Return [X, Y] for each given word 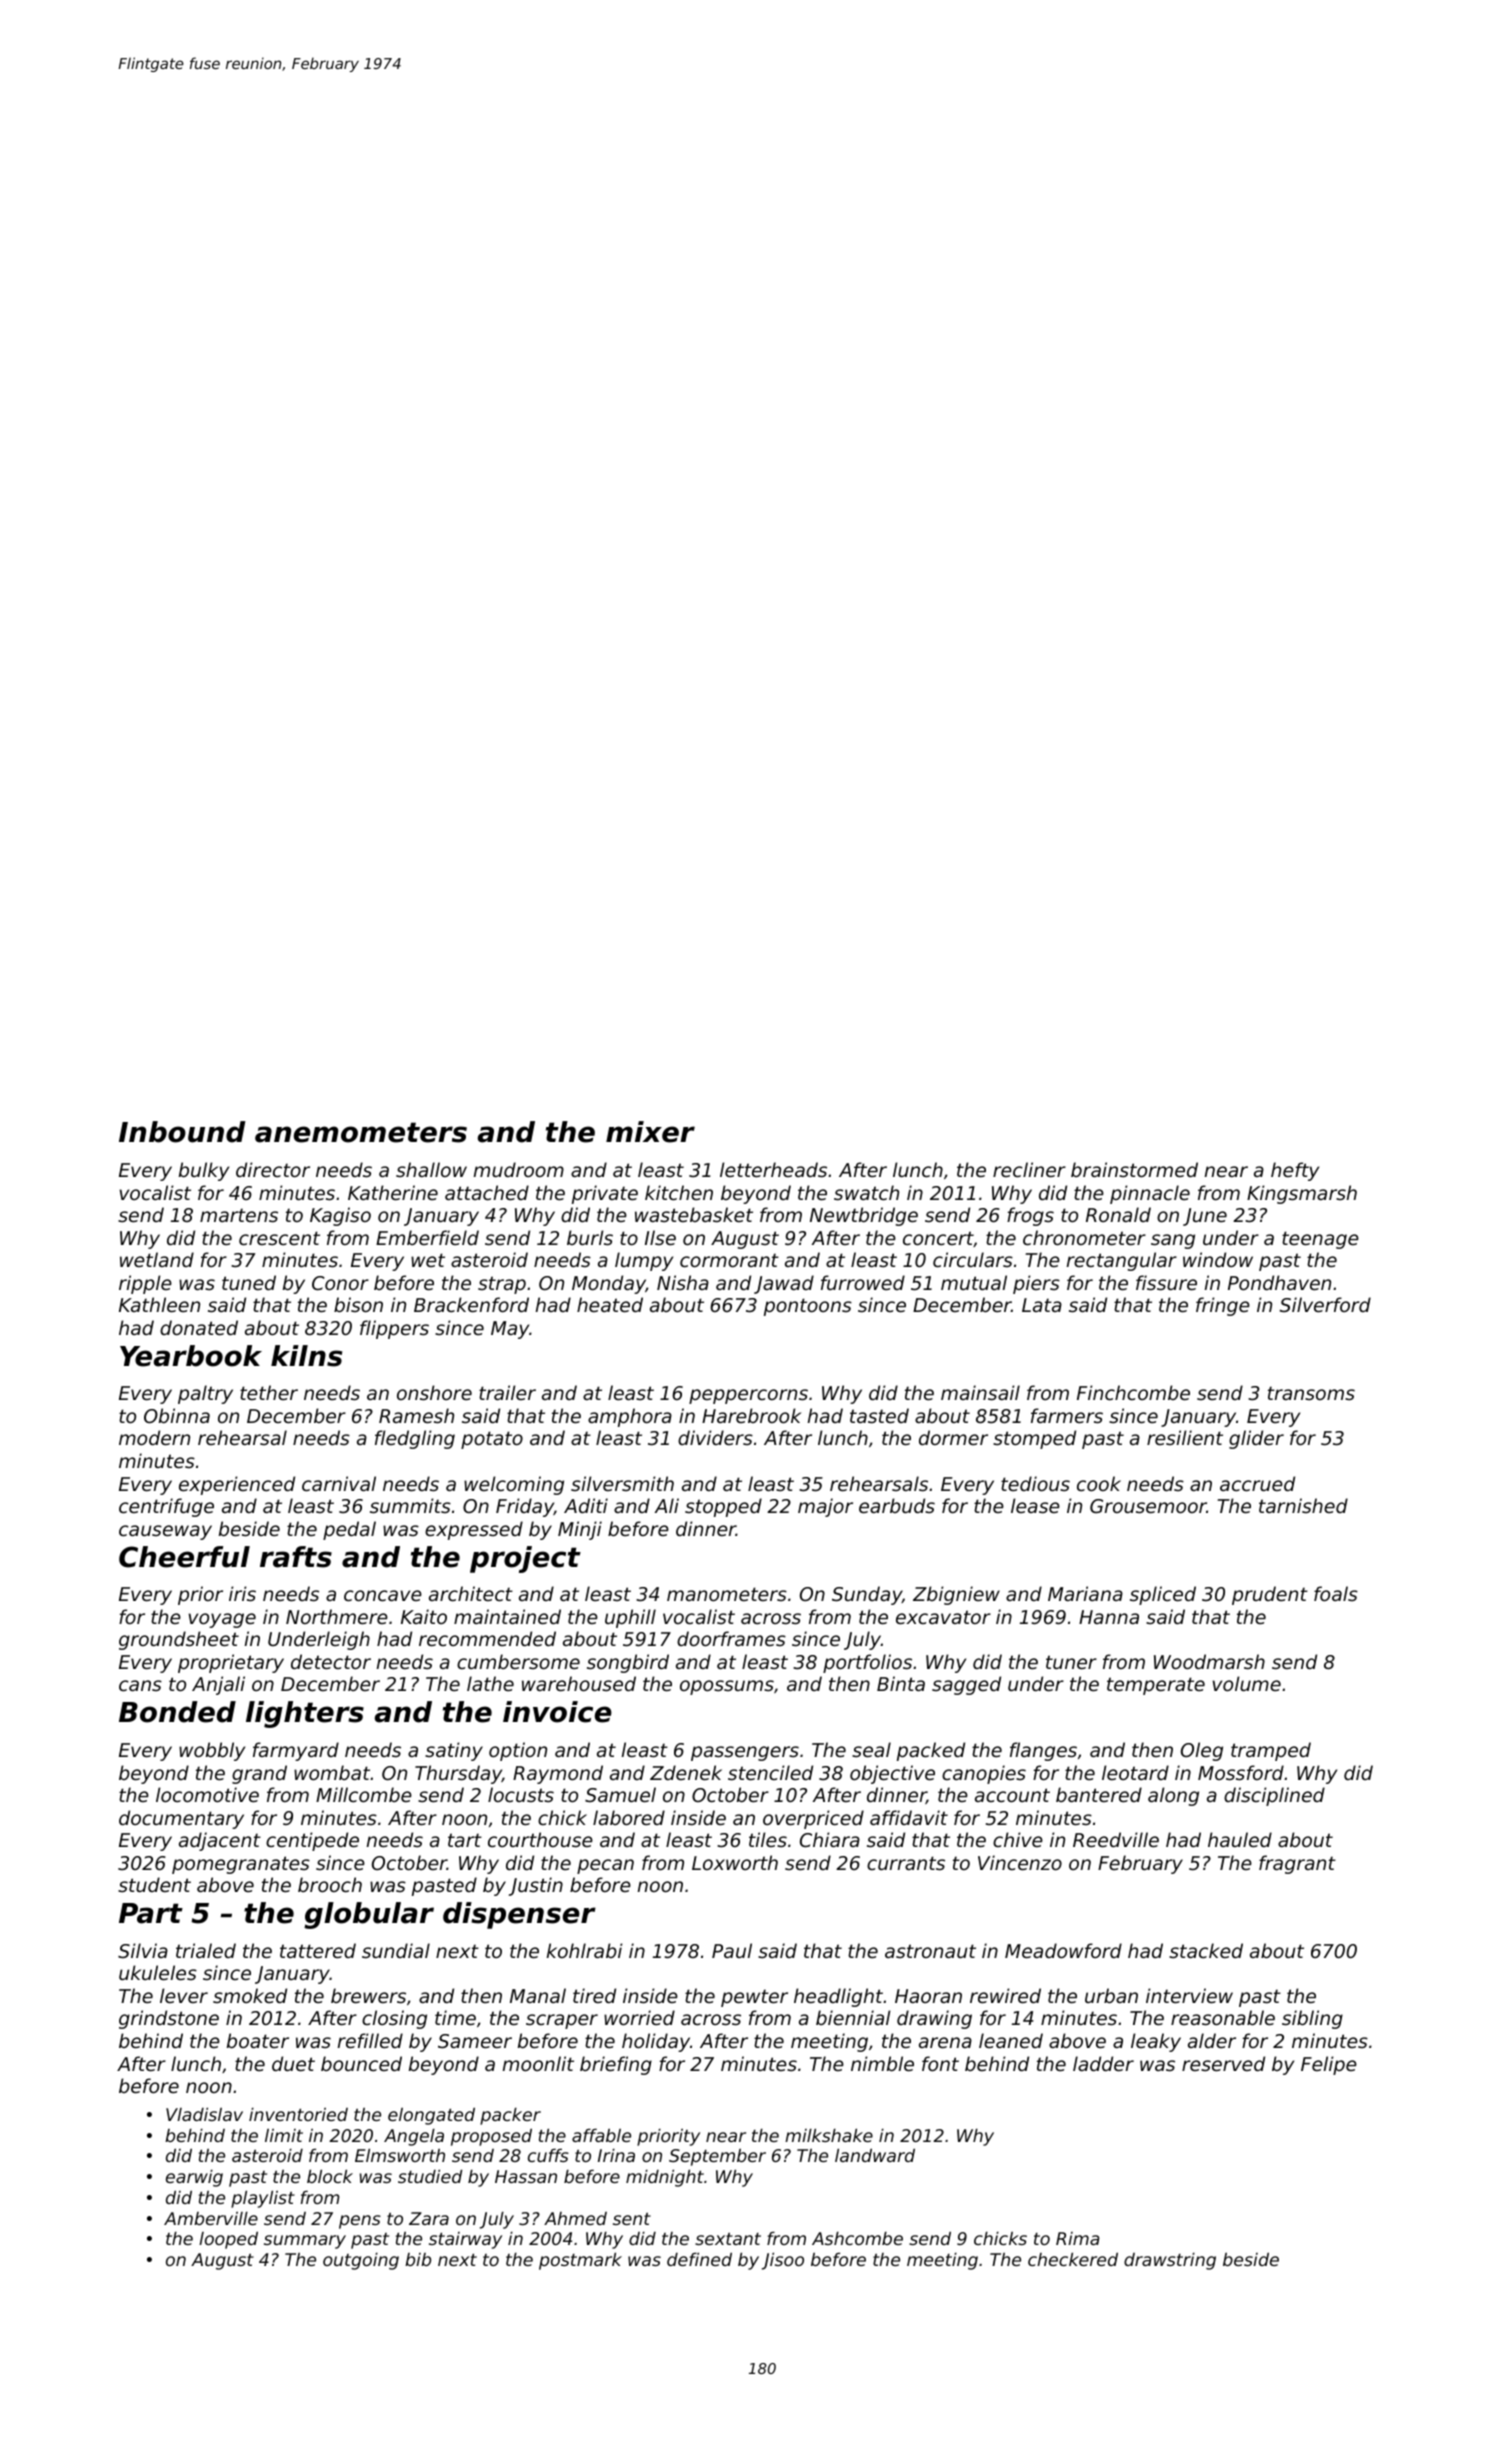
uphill [630, 1618]
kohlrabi [584, 1950]
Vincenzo [1020, 1862]
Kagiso [340, 1216]
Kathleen [159, 1304]
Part [151, 1913]
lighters [305, 1714]
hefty [1295, 1171]
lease [1035, 1505]
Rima [1077, 2238]
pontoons [808, 1307]
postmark [580, 2261]
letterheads [773, 1169]
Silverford [1325, 1304]
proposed [491, 2137]
